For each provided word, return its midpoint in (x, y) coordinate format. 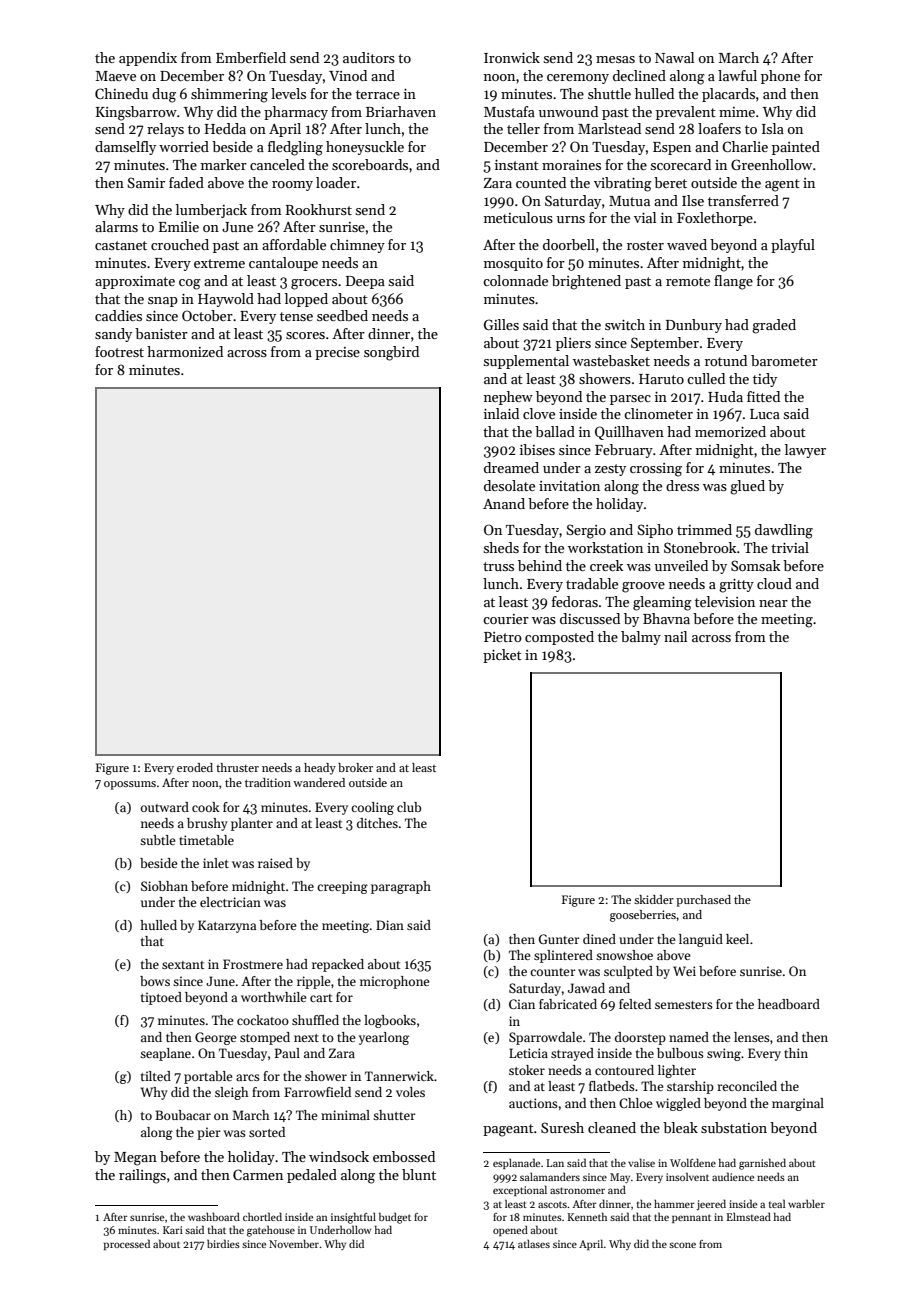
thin (796, 1053)
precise (337, 353)
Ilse (693, 200)
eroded (195, 767)
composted (559, 638)
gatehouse (271, 1231)
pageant (508, 1130)
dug (164, 95)
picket (502, 656)
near (773, 603)
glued (747, 487)
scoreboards (370, 164)
